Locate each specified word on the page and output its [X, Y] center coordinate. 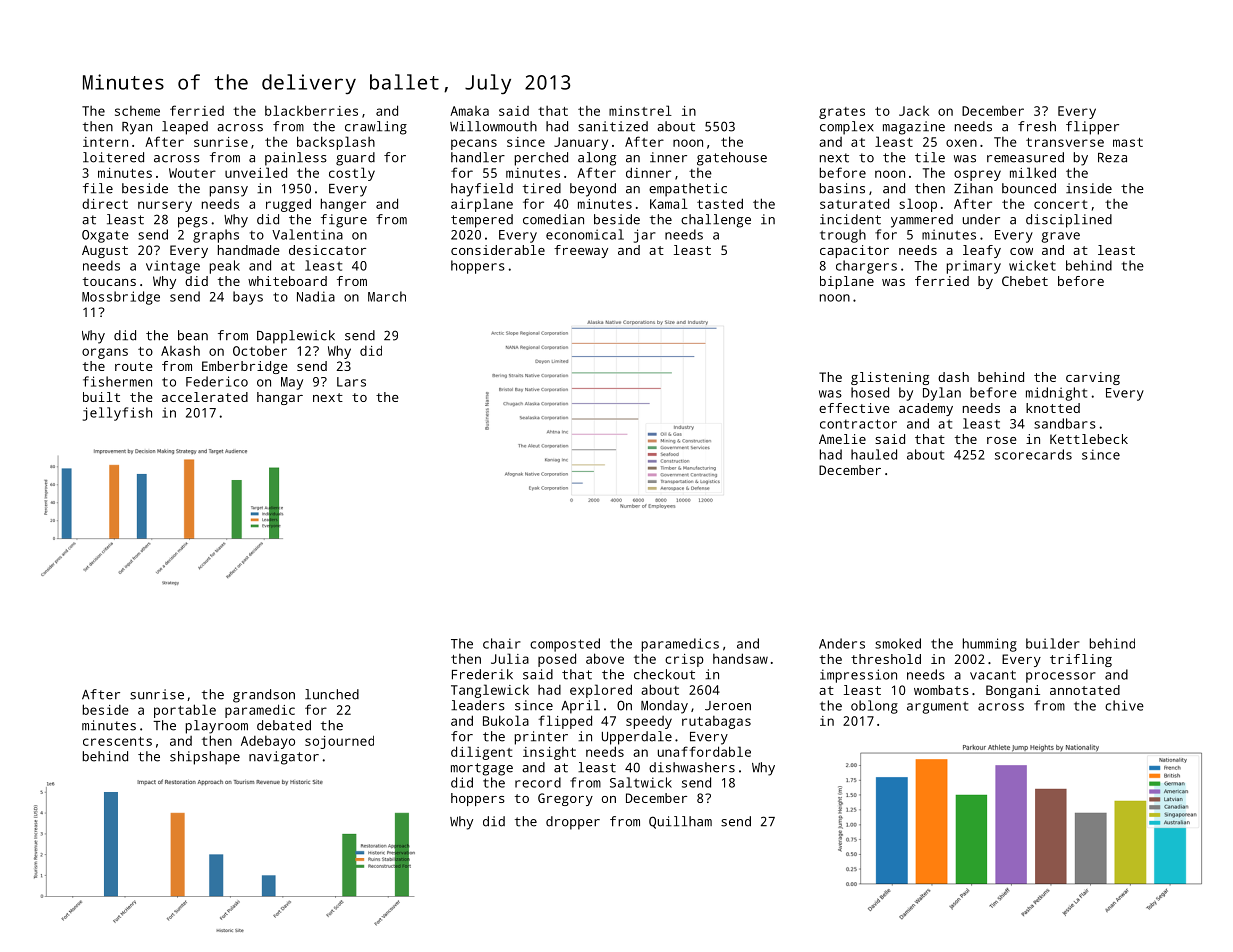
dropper [573, 823]
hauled [874, 454]
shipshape [205, 758]
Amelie [842, 439]
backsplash [336, 143]
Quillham [680, 822]
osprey [977, 175]
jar [645, 236]
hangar [280, 398]
